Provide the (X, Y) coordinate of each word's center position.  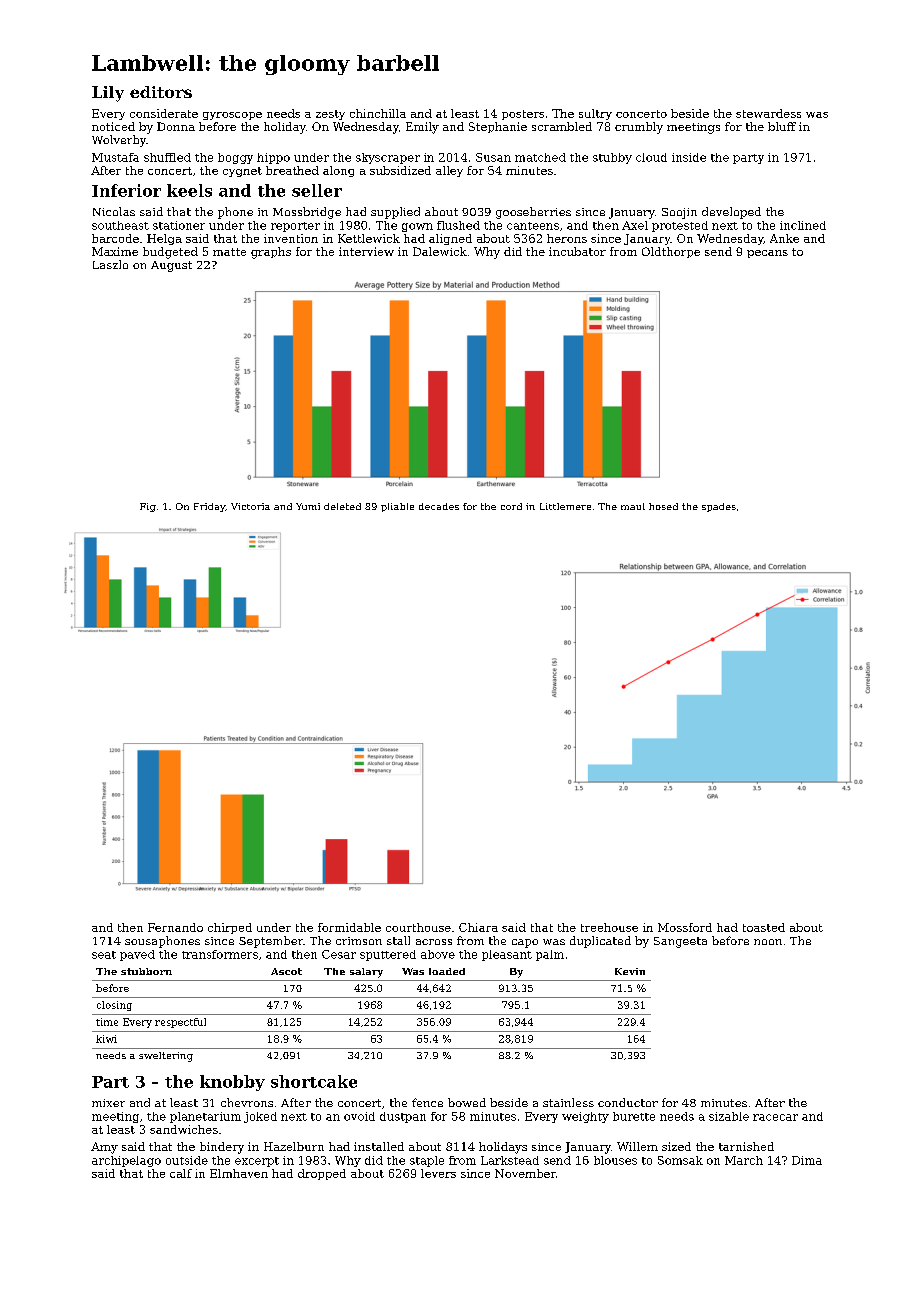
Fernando (175, 927)
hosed (663, 506)
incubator (577, 251)
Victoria (250, 506)
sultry (595, 114)
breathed (292, 170)
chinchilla (378, 113)
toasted (764, 927)
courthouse (418, 927)
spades (719, 507)
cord (511, 506)
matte (229, 252)
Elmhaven (239, 1173)
